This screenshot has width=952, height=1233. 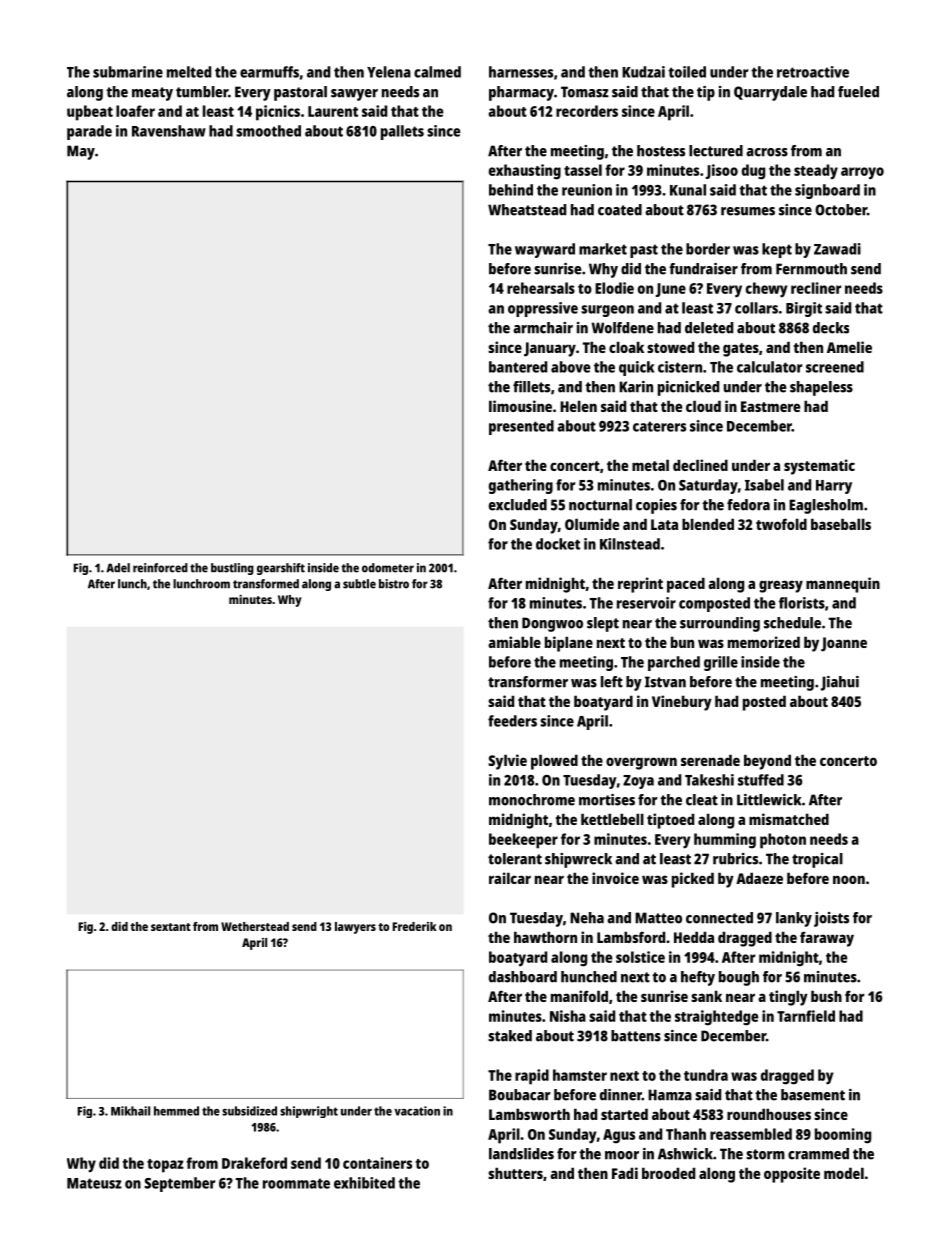 What do you see at coordinates (130, 1111) in the screenshot?
I see `Mikhail` at bounding box center [130, 1111].
